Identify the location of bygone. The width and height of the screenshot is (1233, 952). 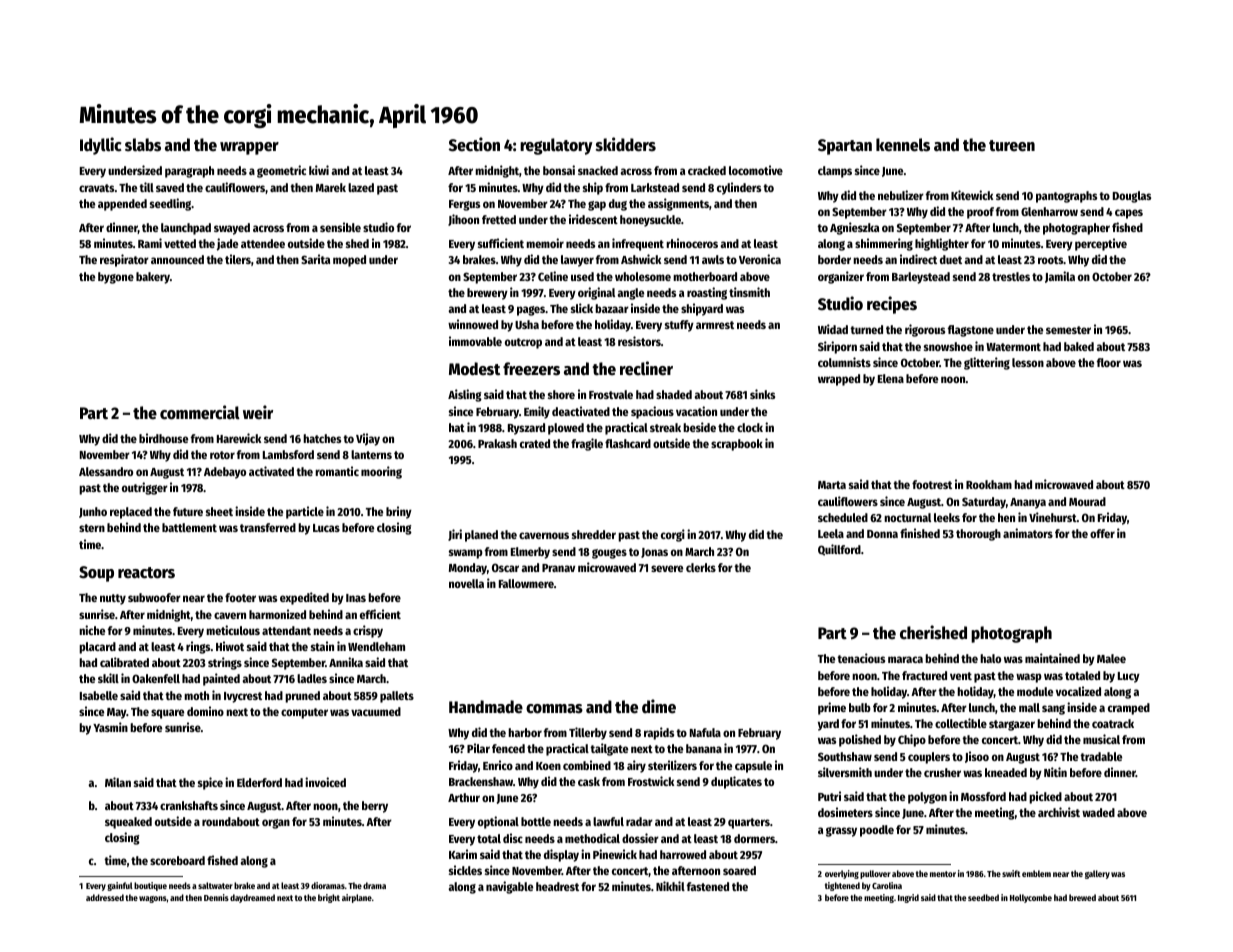
(116, 278).
